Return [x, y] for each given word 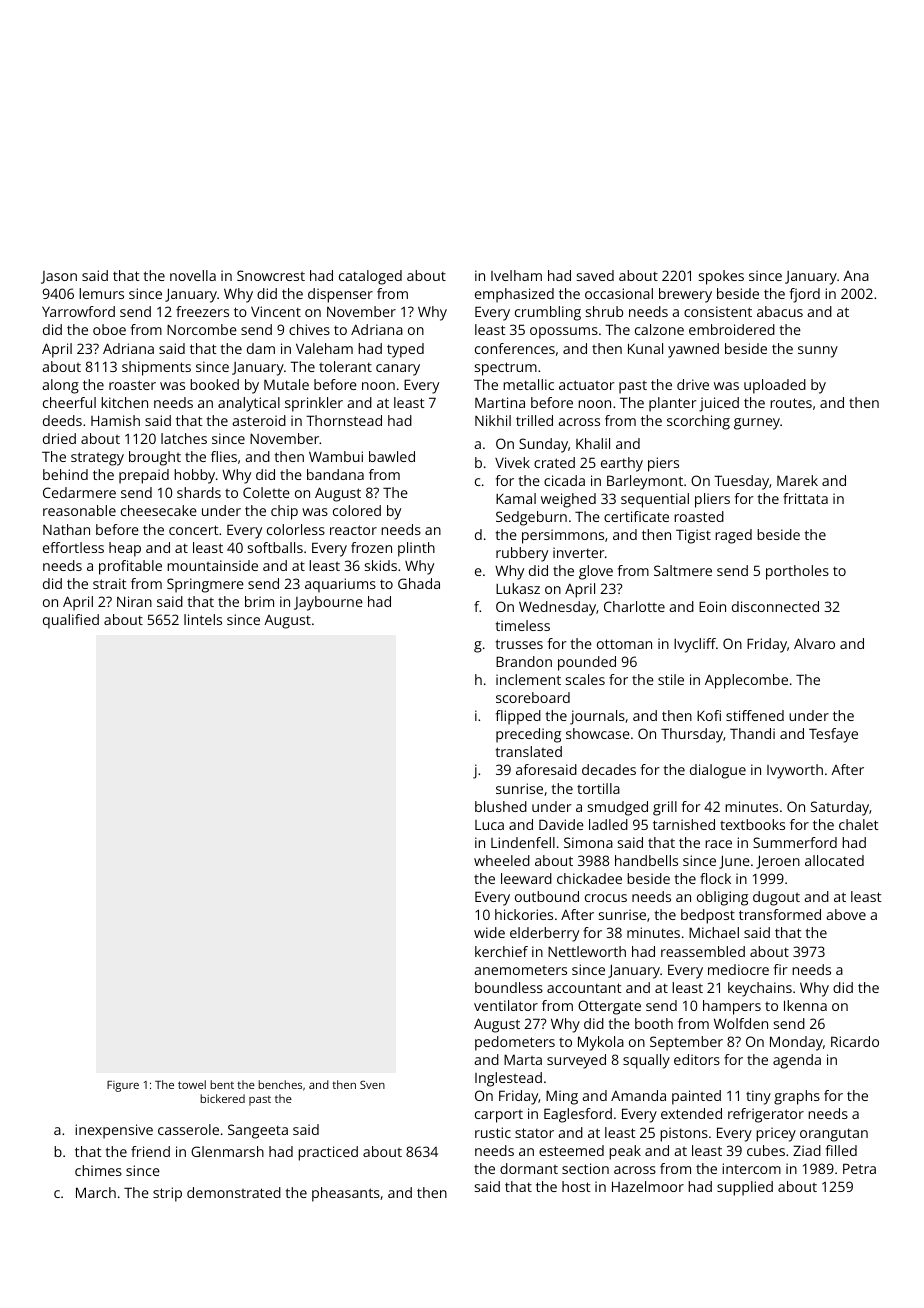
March [96, 1192]
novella [193, 275]
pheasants [346, 1194]
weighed [568, 500]
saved [595, 275]
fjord [805, 295]
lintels [203, 619]
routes [791, 403]
